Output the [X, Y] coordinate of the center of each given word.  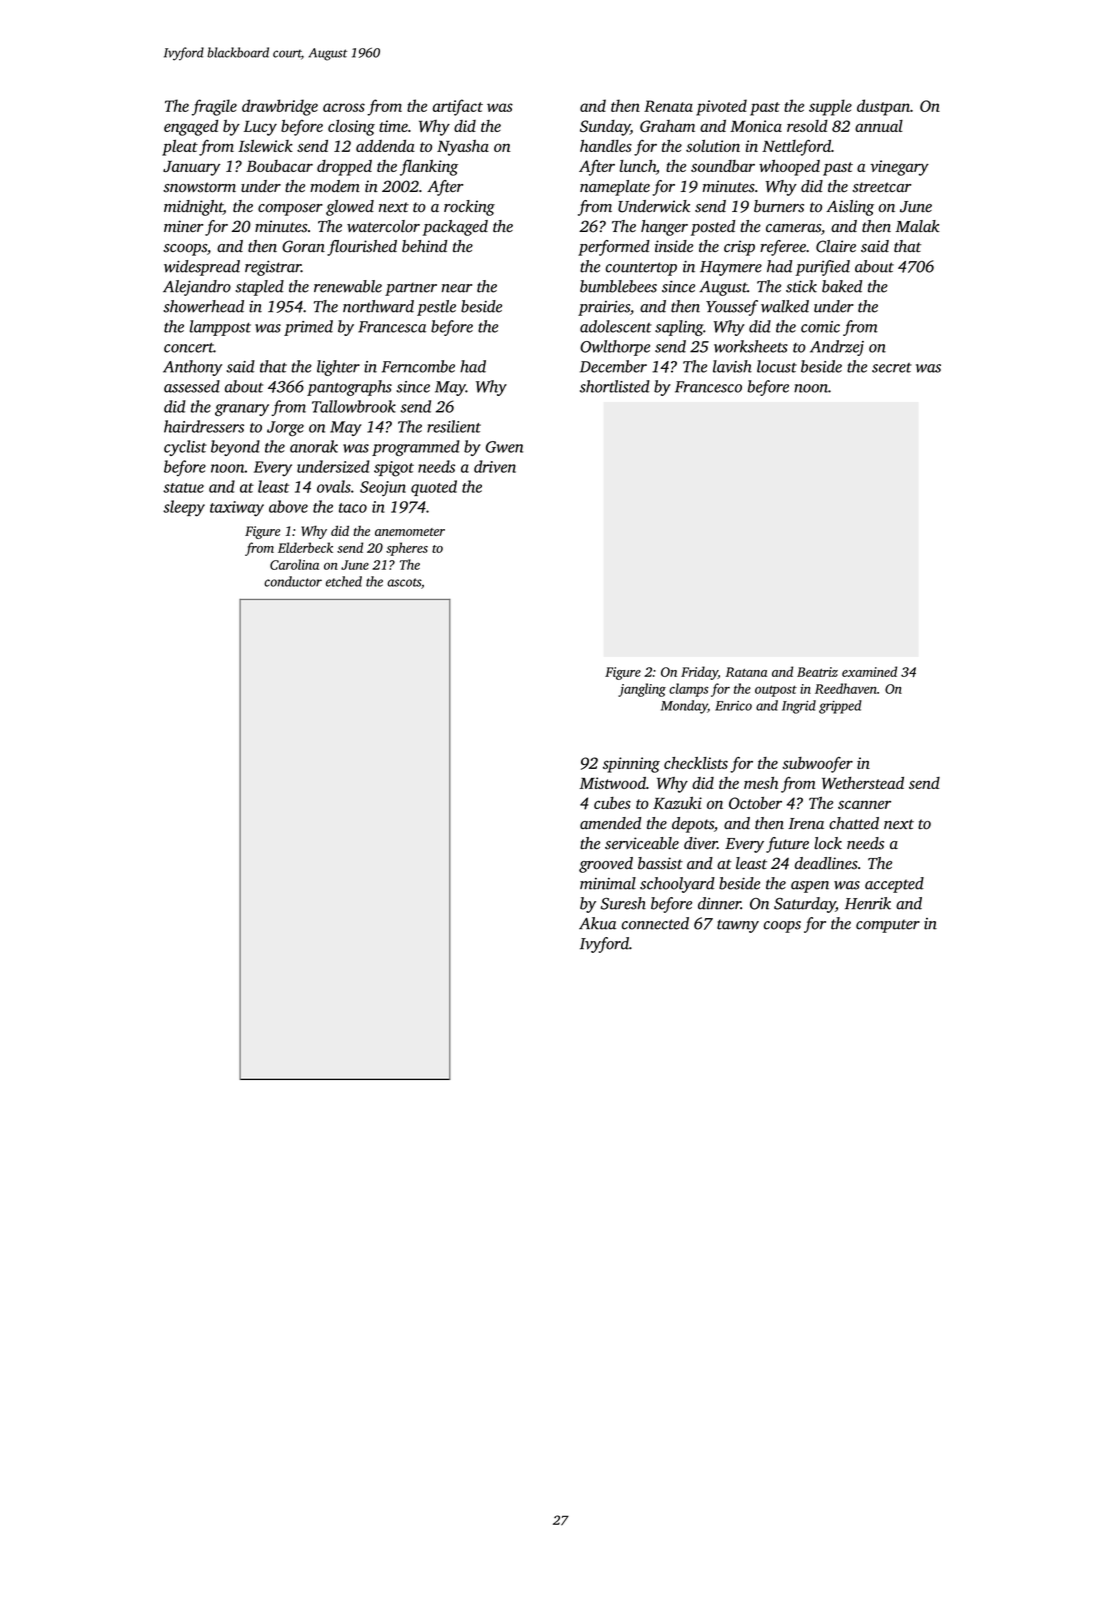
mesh [761, 783]
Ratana [746, 672]
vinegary [899, 168]
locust [777, 366]
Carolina [294, 564]
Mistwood [613, 783]
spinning [631, 765]
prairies [604, 308]
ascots [404, 582]
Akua [597, 923]
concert [189, 347]
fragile [214, 107]
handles [606, 146]
